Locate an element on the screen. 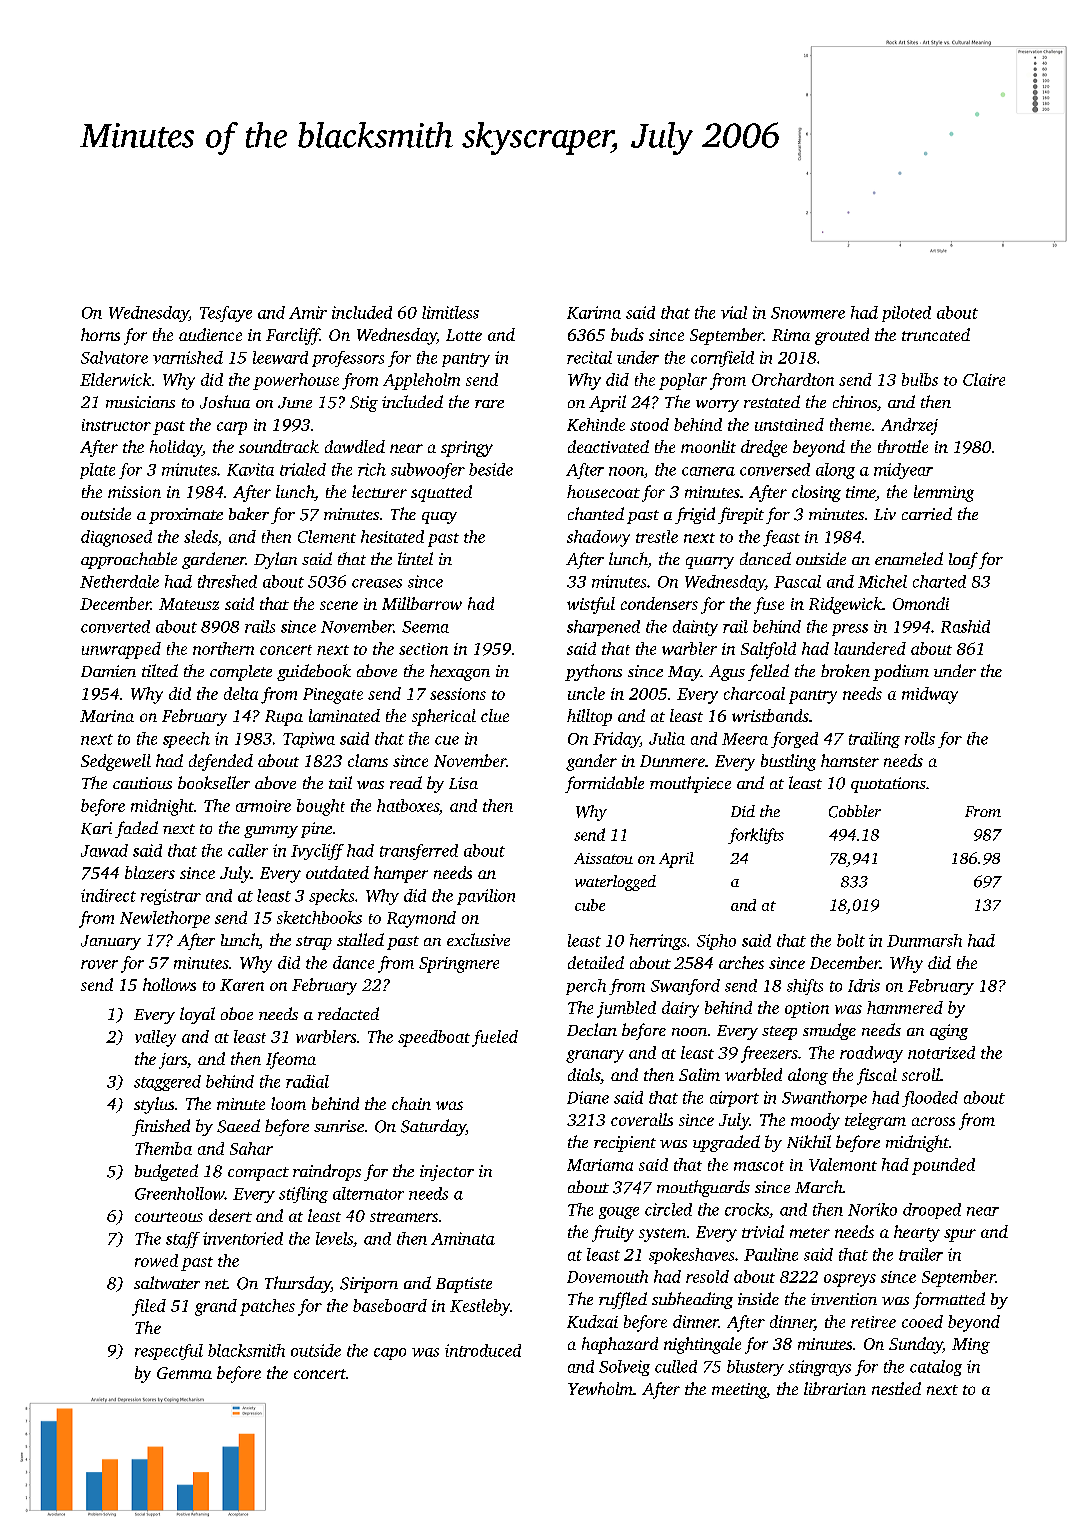 The image size is (1089, 1540). Kudzai is located at coordinates (592, 1321).
